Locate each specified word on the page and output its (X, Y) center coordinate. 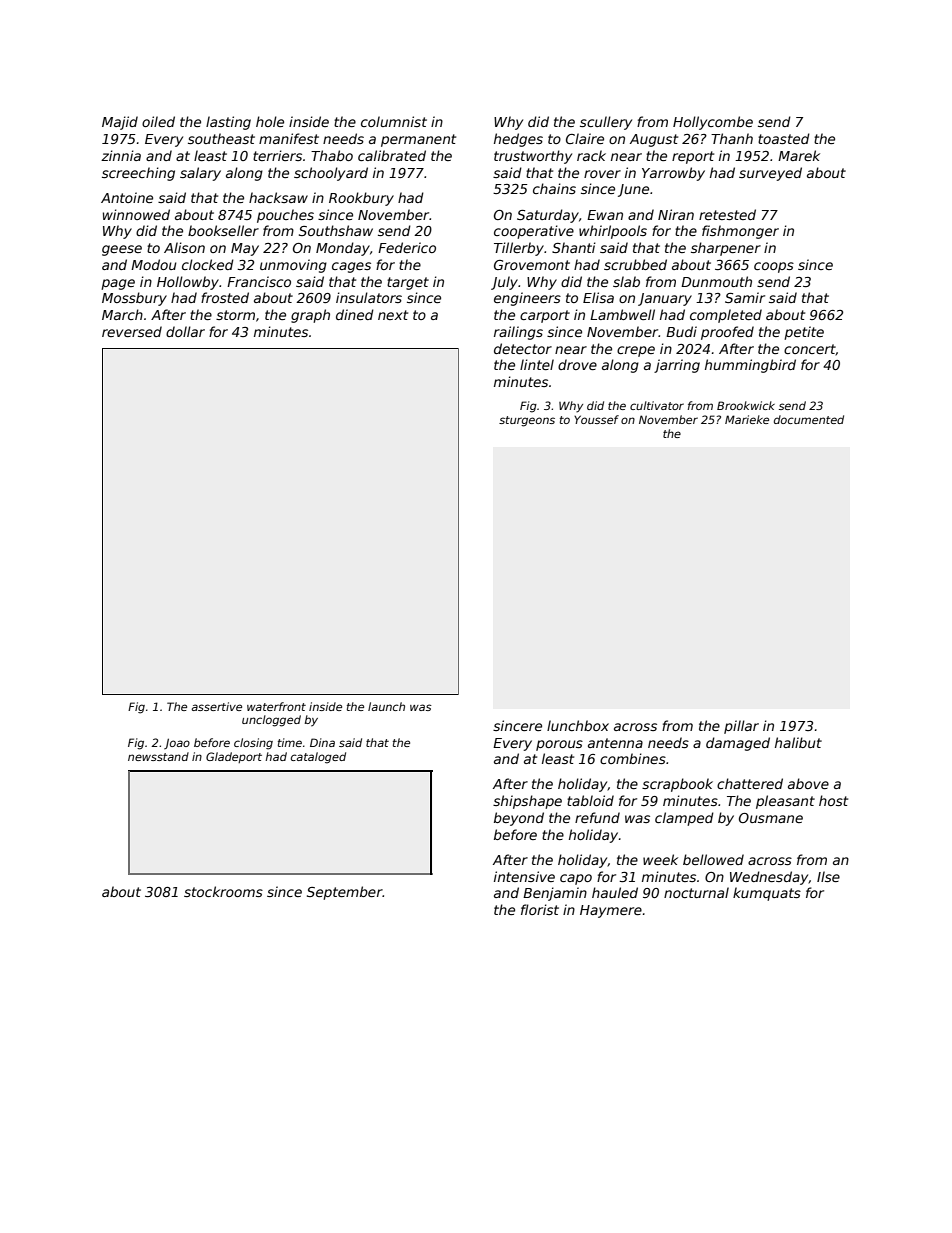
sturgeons (527, 421)
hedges (518, 140)
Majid (120, 123)
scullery (606, 123)
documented (809, 419)
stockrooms (223, 891)
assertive (216, 706)
